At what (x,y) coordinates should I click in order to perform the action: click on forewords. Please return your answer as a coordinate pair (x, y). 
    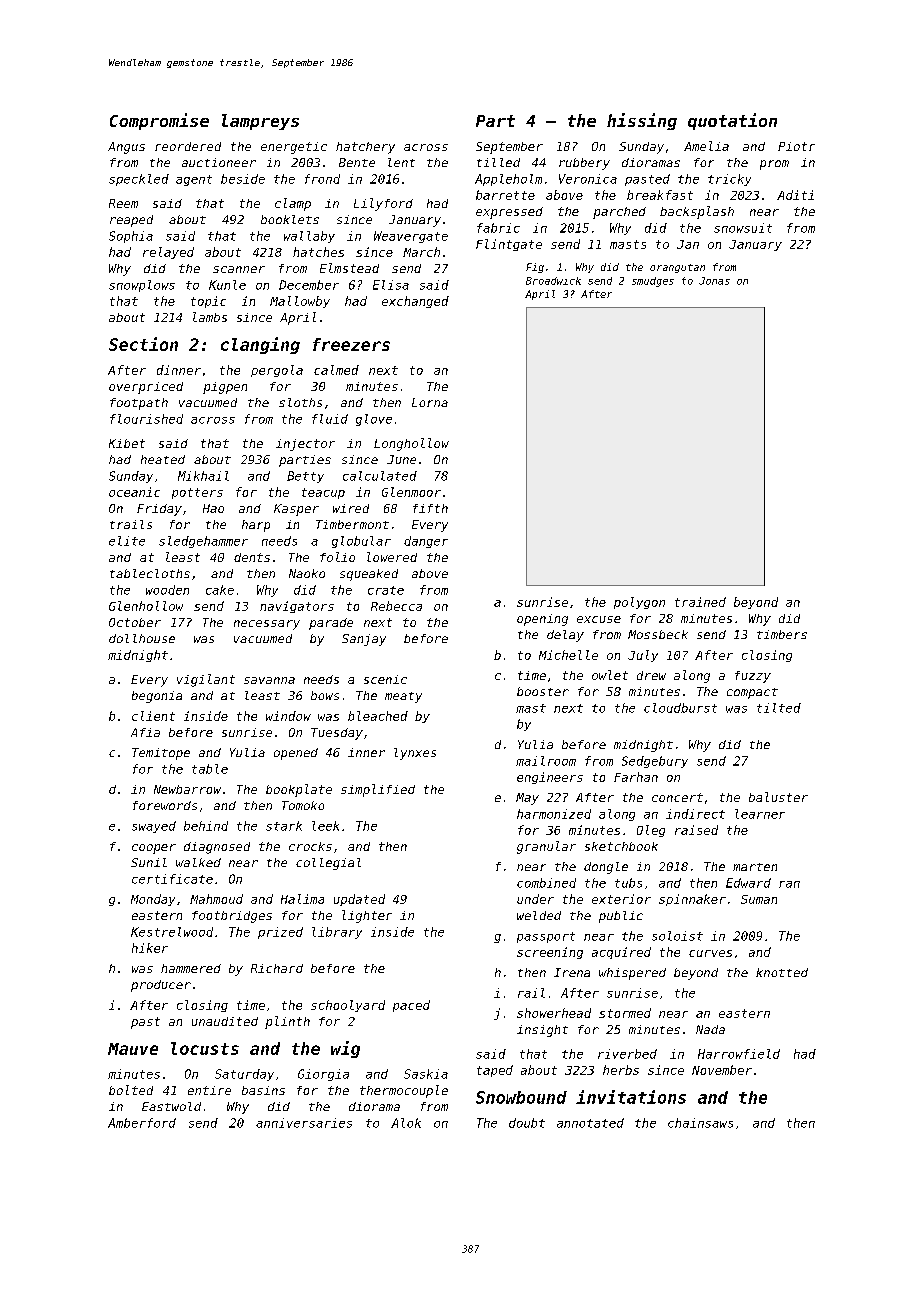
    Looking at the image, I should click on (165, 805).
